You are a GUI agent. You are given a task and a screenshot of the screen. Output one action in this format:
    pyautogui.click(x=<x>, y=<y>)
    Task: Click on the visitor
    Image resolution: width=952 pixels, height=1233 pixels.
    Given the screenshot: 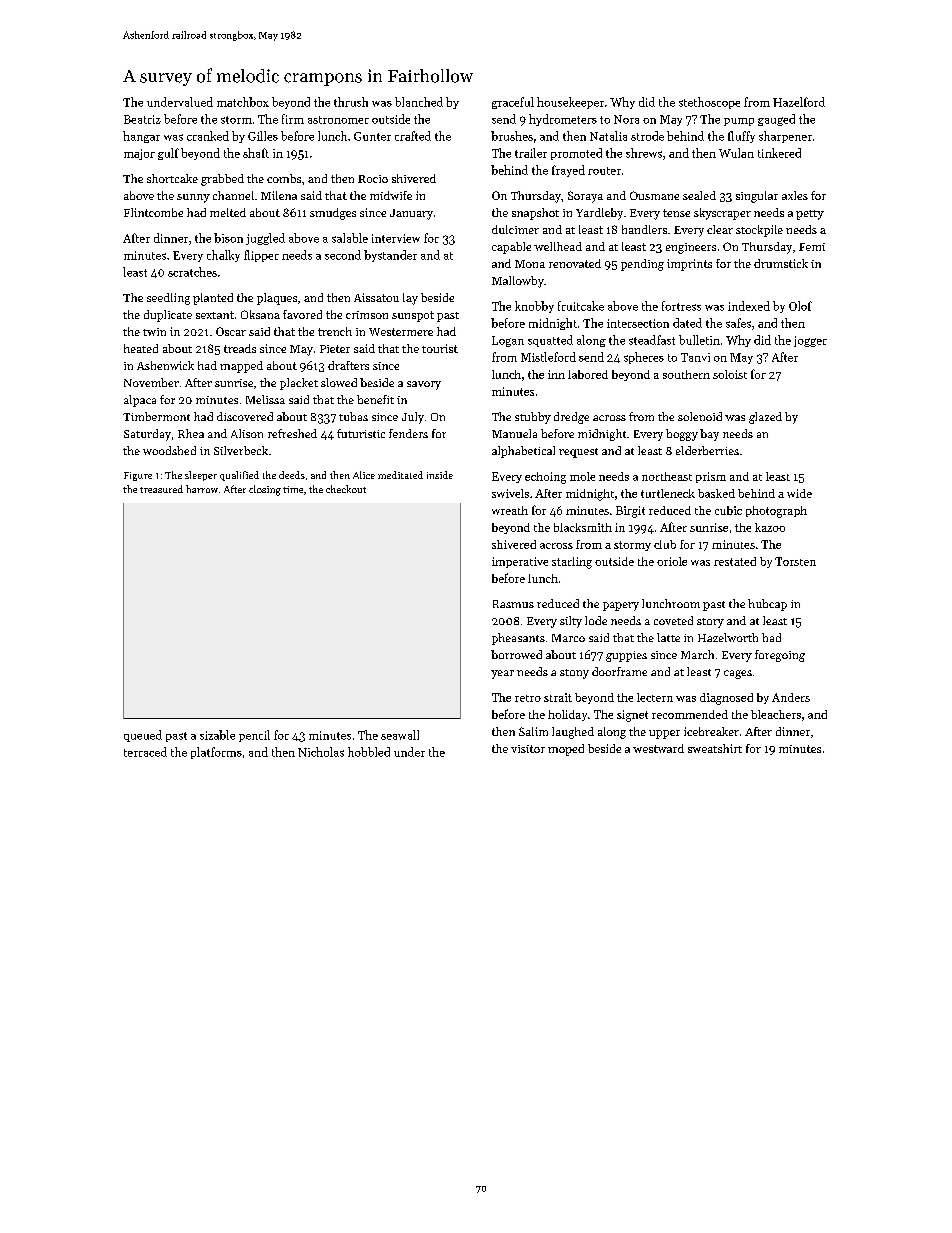 What is the action you would take?
    pyautogui.click(x=528, y=749)
